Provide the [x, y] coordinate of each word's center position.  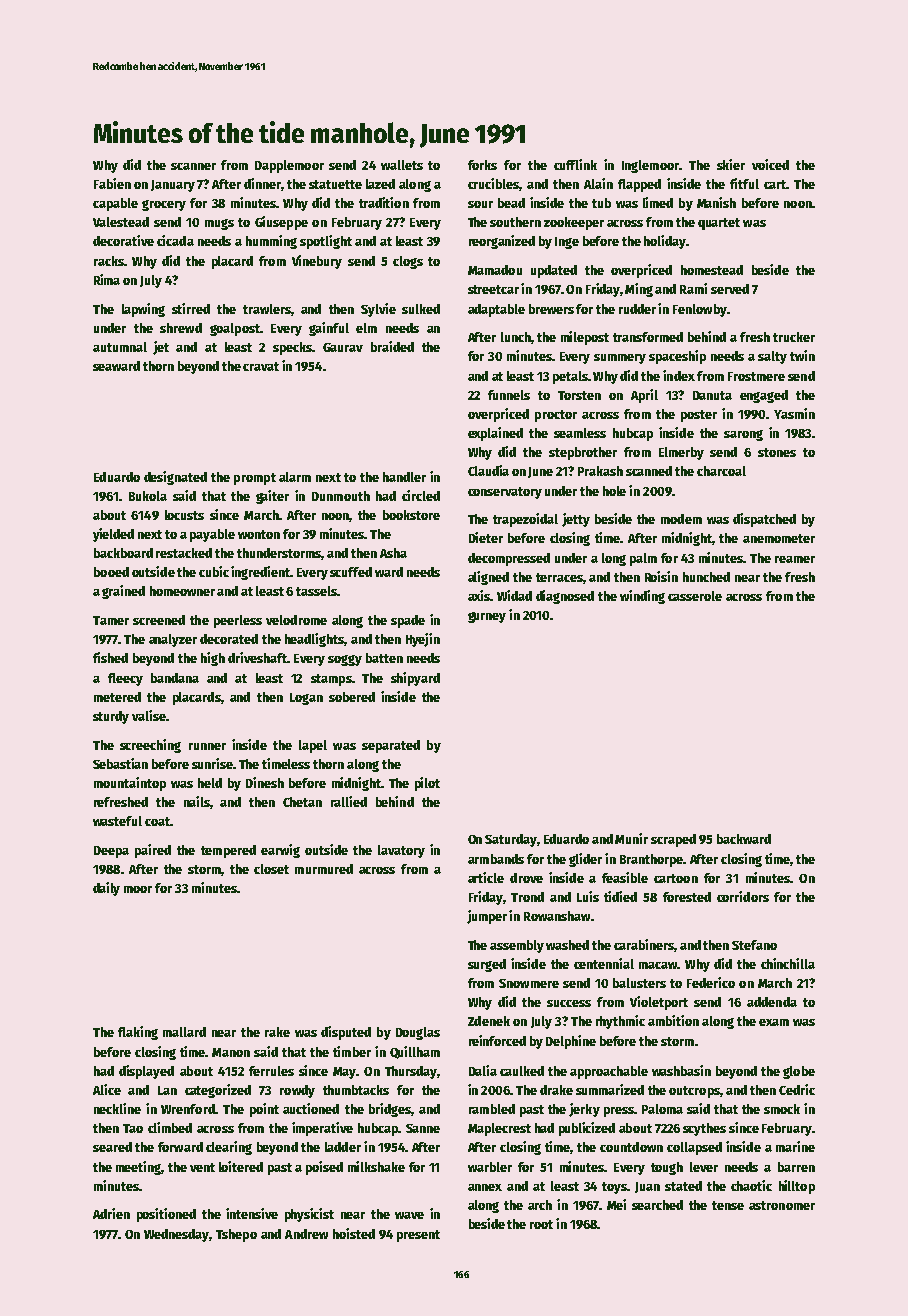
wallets [402, 165]
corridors [743, 896]
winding [642, 597]
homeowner [182, 591]
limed [658, 202]
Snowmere [529, 983]
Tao [133, 1128]
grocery [164, 205]
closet [271, 869]
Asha [393, 553]
